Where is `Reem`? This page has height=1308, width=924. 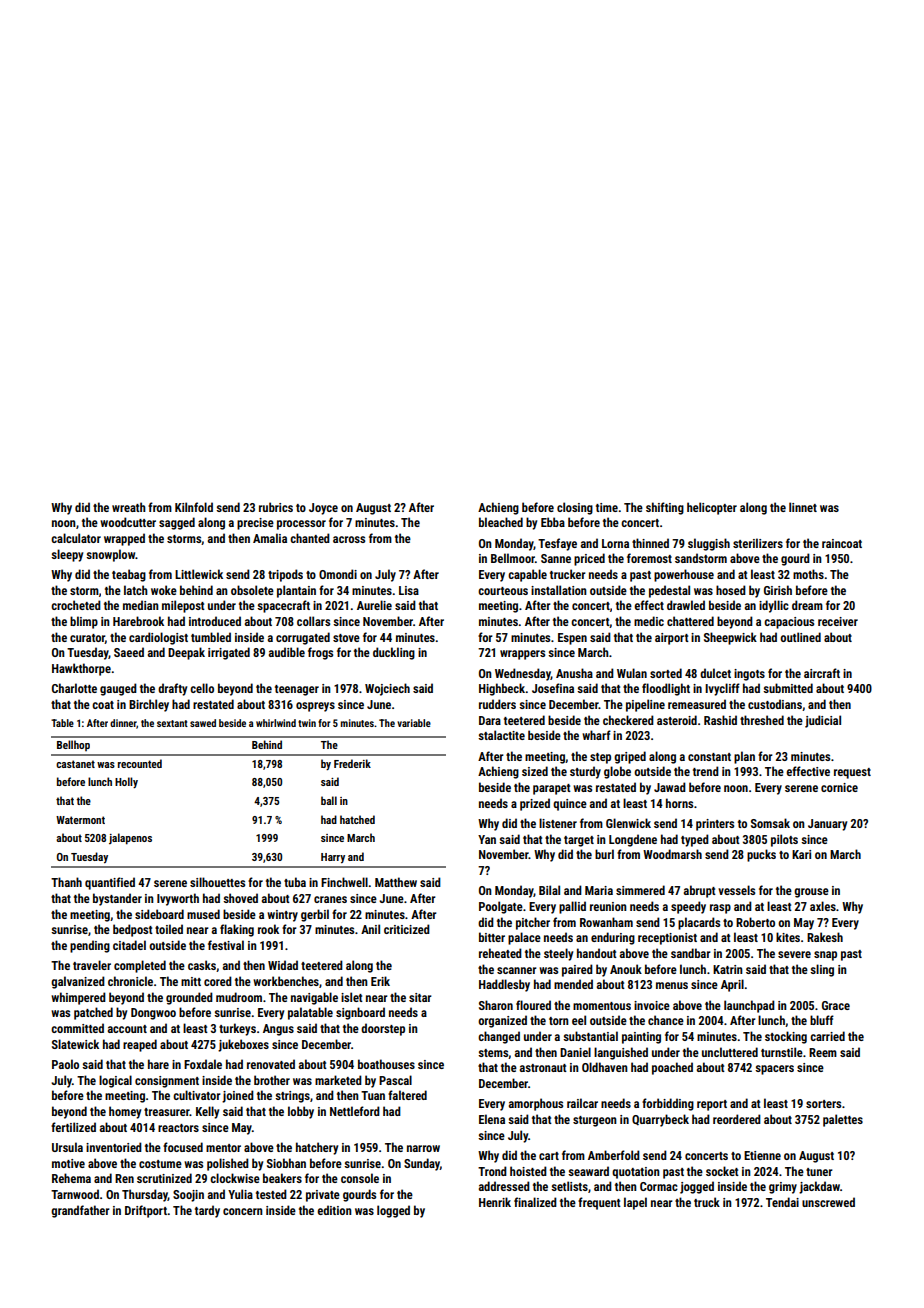 Reem is located at coordinates (823, 1052).
